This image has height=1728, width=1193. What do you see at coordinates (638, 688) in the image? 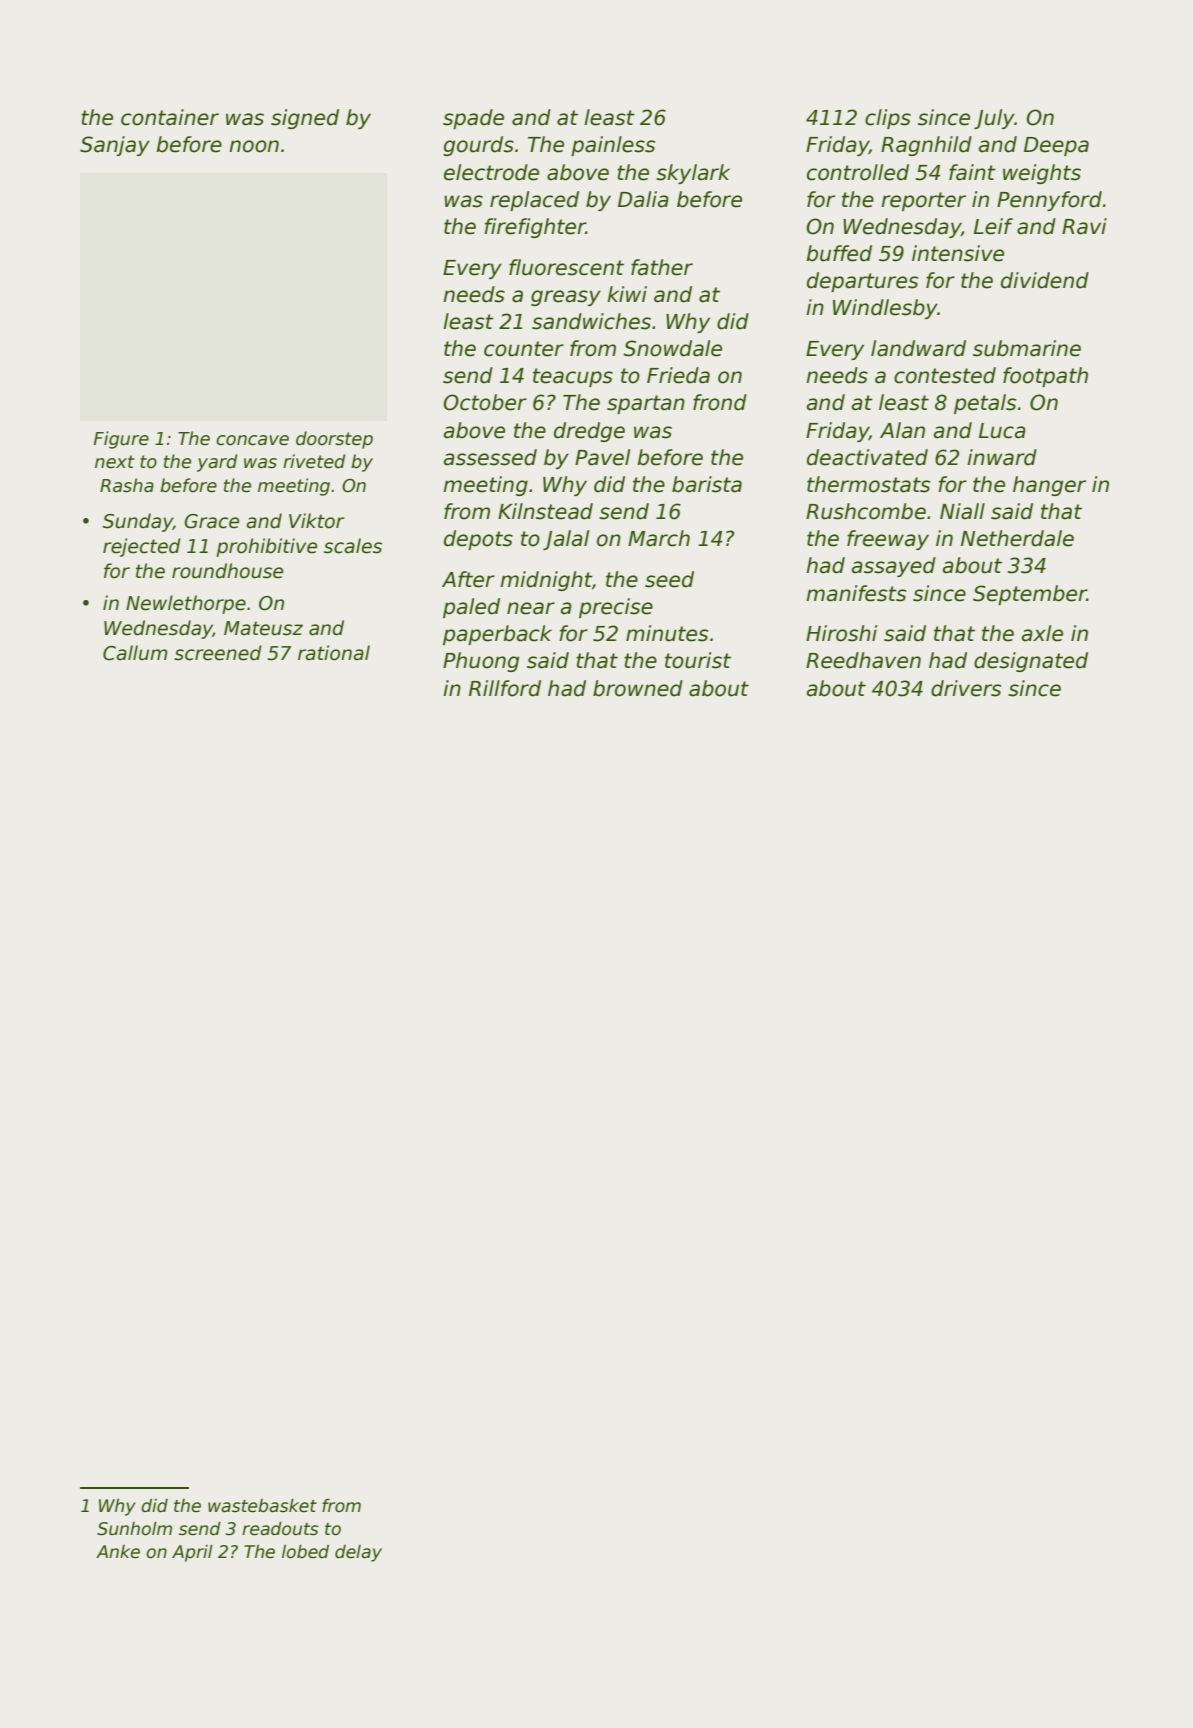
I see `browned` at bounding box center [638, 688].
